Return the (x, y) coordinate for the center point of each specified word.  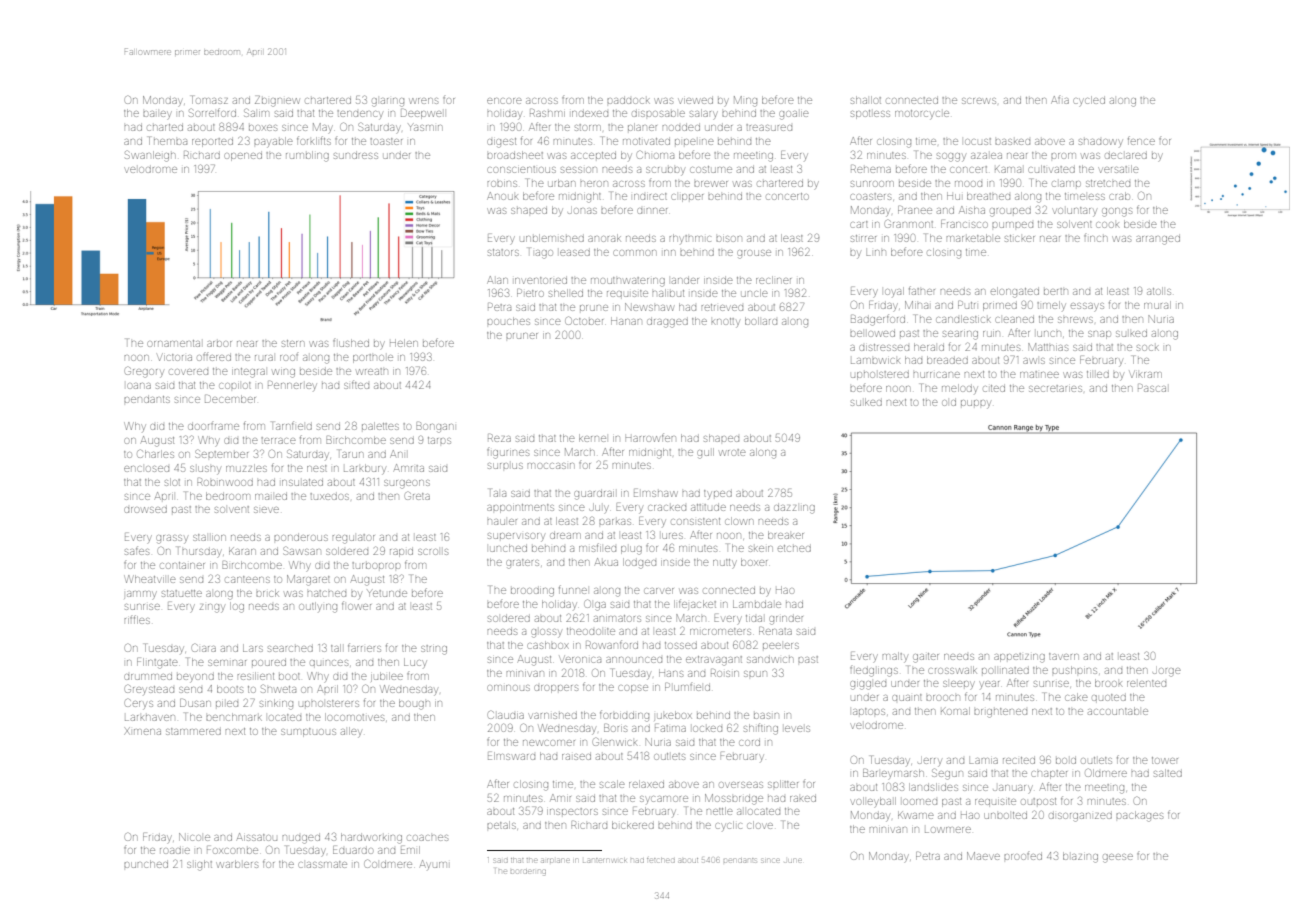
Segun (947, 774)
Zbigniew (277, 101)
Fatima (670, 728)
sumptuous (308, 732)
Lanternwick (604, 860)
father (922, 290)
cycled (1089, 101)
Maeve (983, 856)
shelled (566, 293)
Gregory (144, 372)
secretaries (1055, 388)
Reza (499, 438)
